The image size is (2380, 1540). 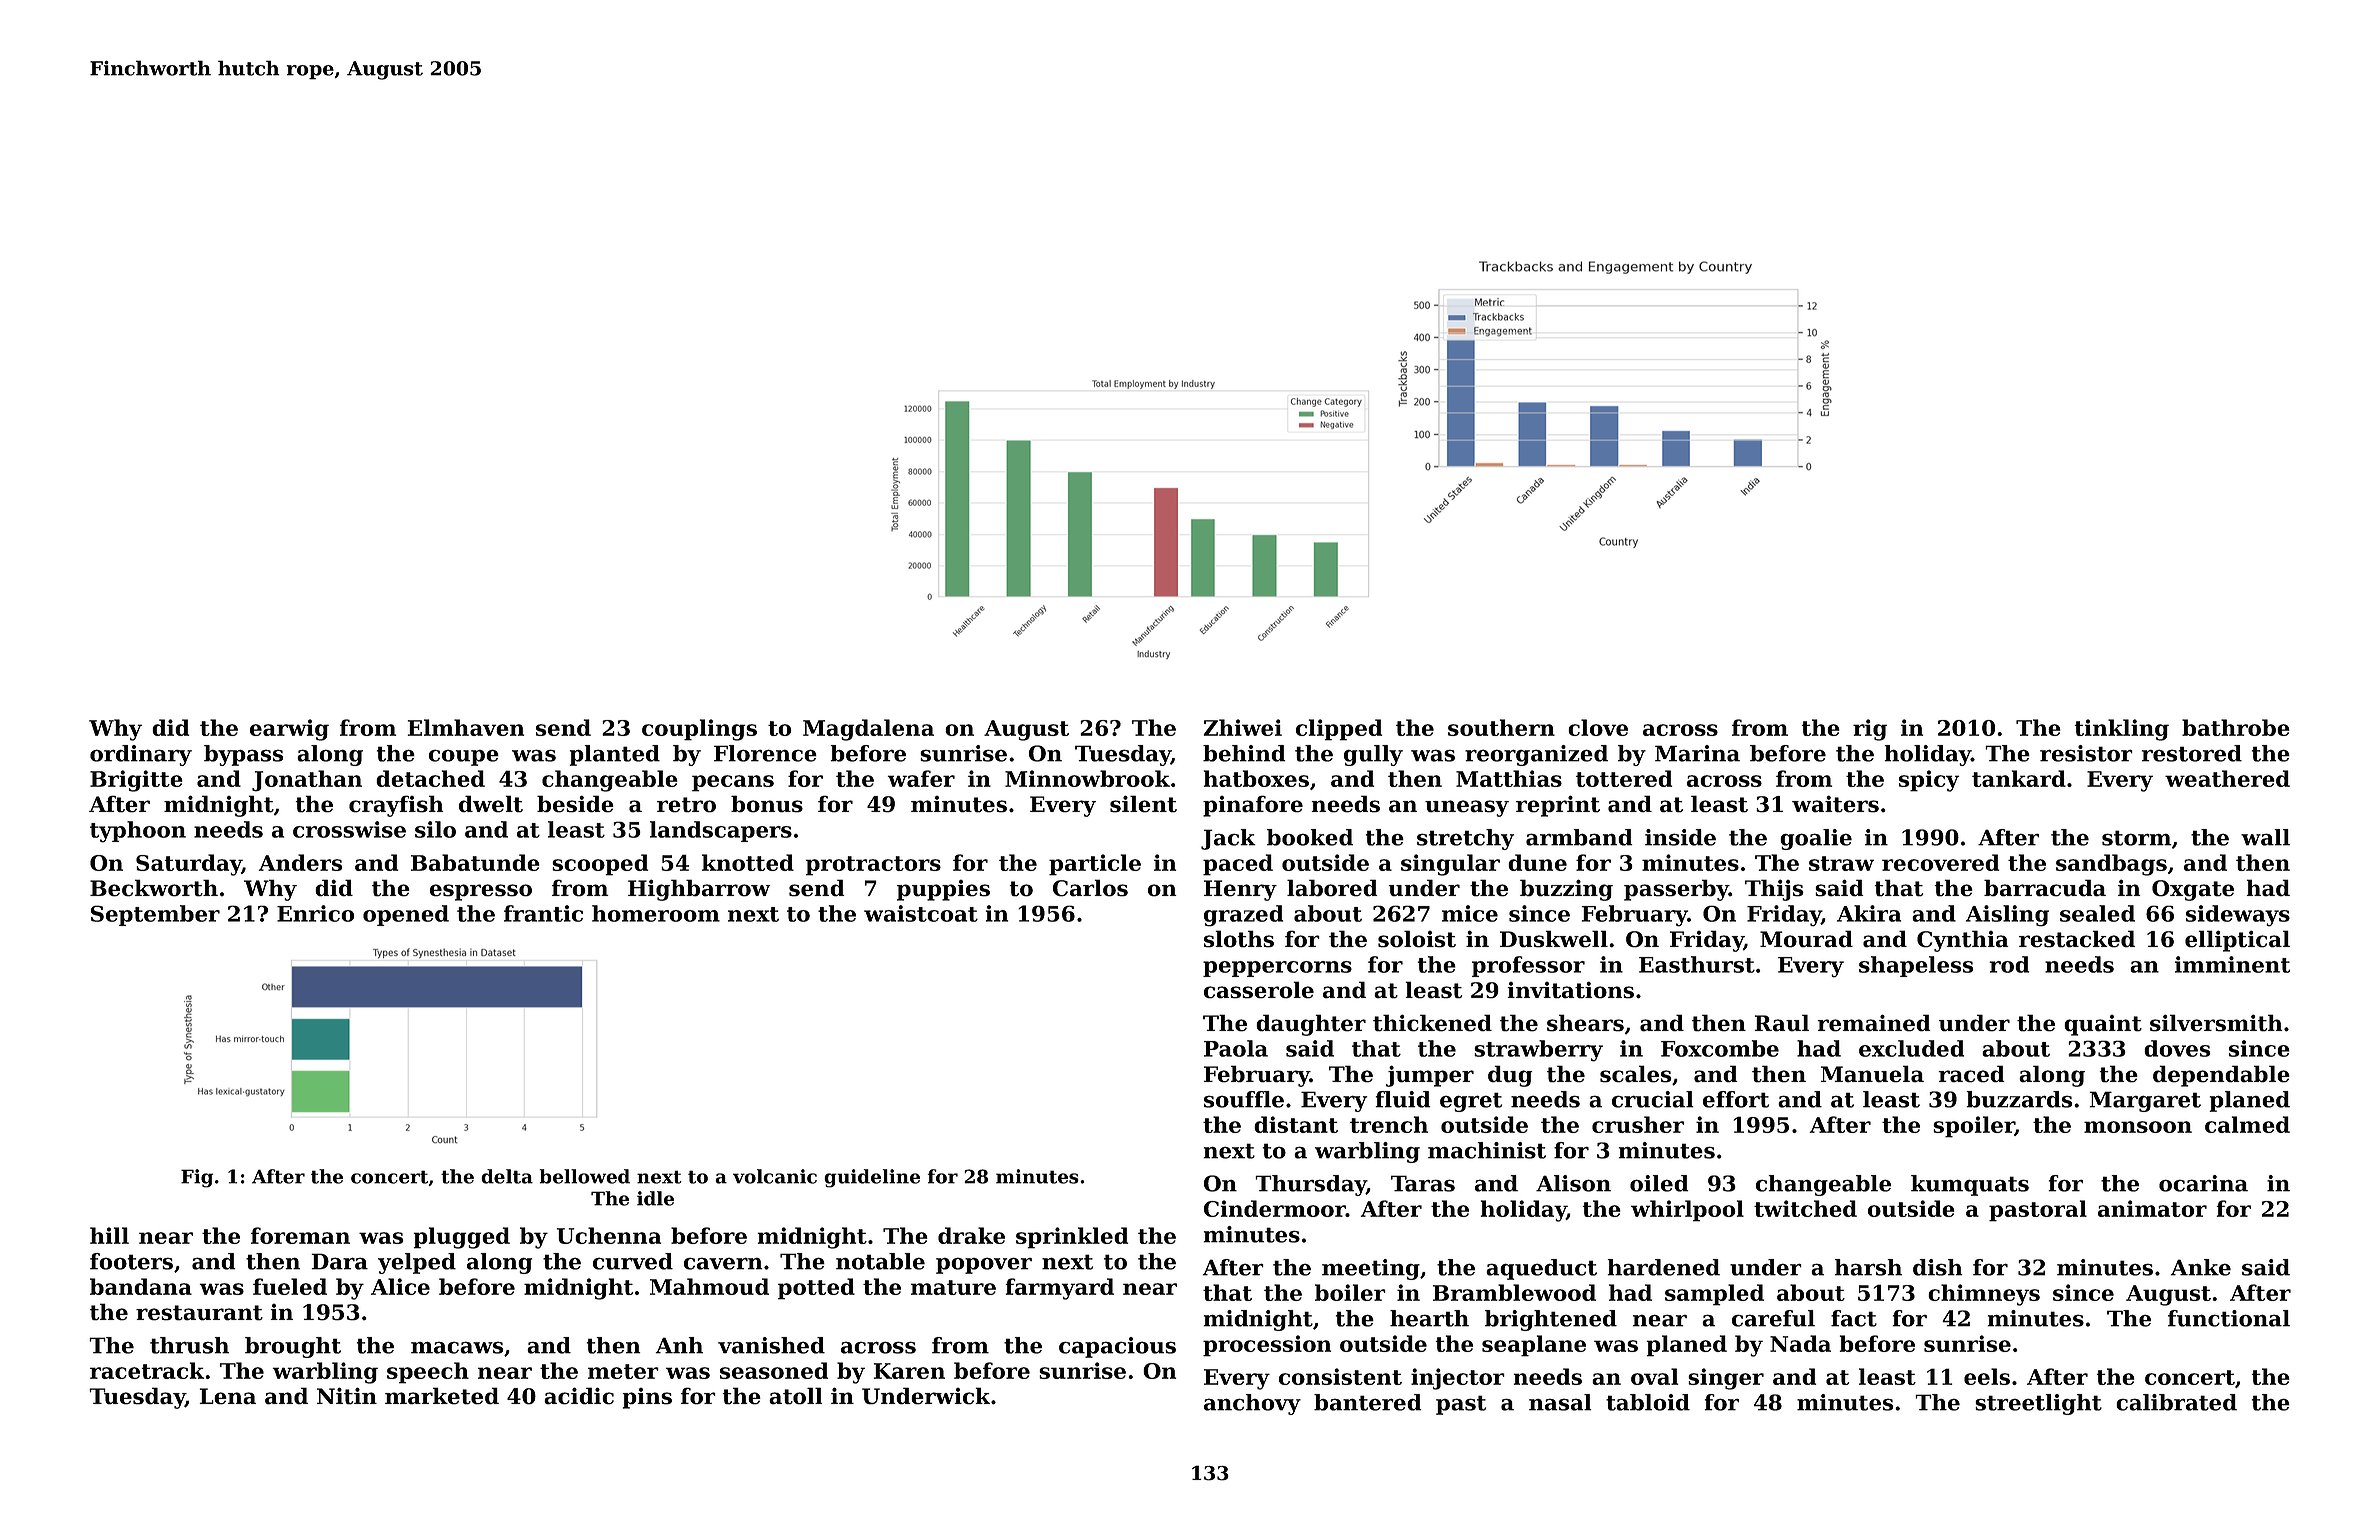 I want to click on racetrack, so click(x=147, y=1370).
